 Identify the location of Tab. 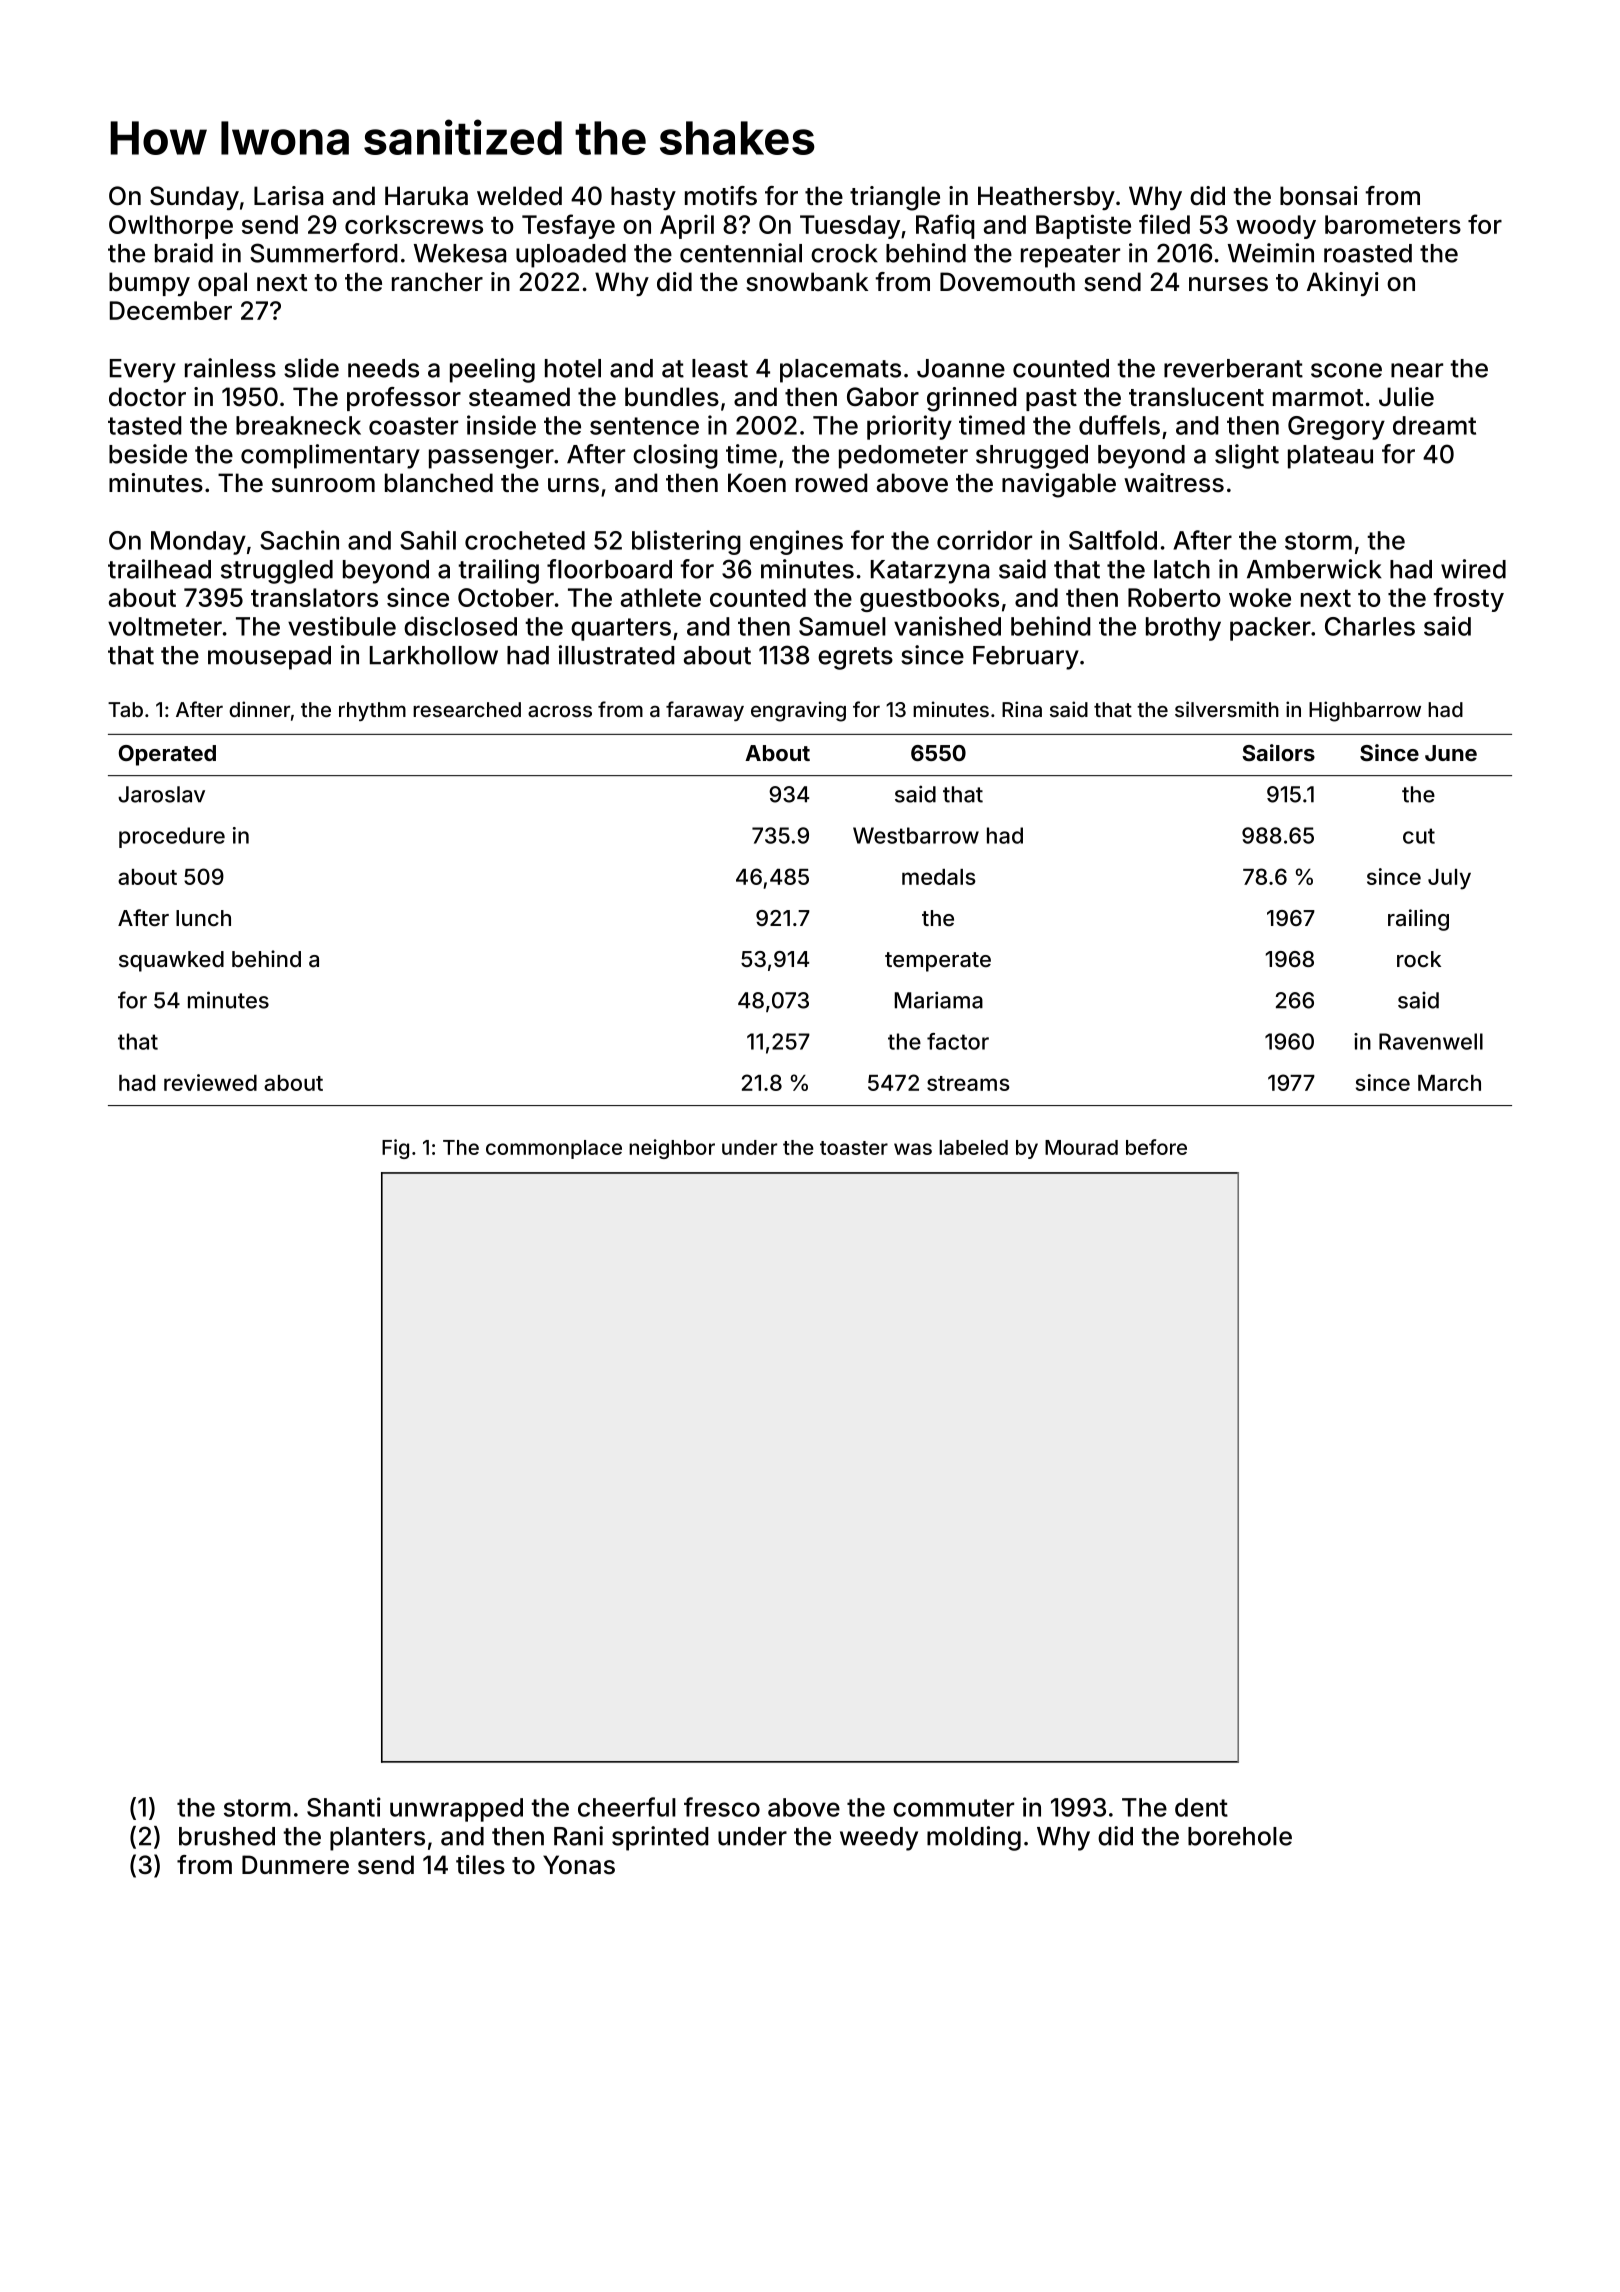
(125, 709).
